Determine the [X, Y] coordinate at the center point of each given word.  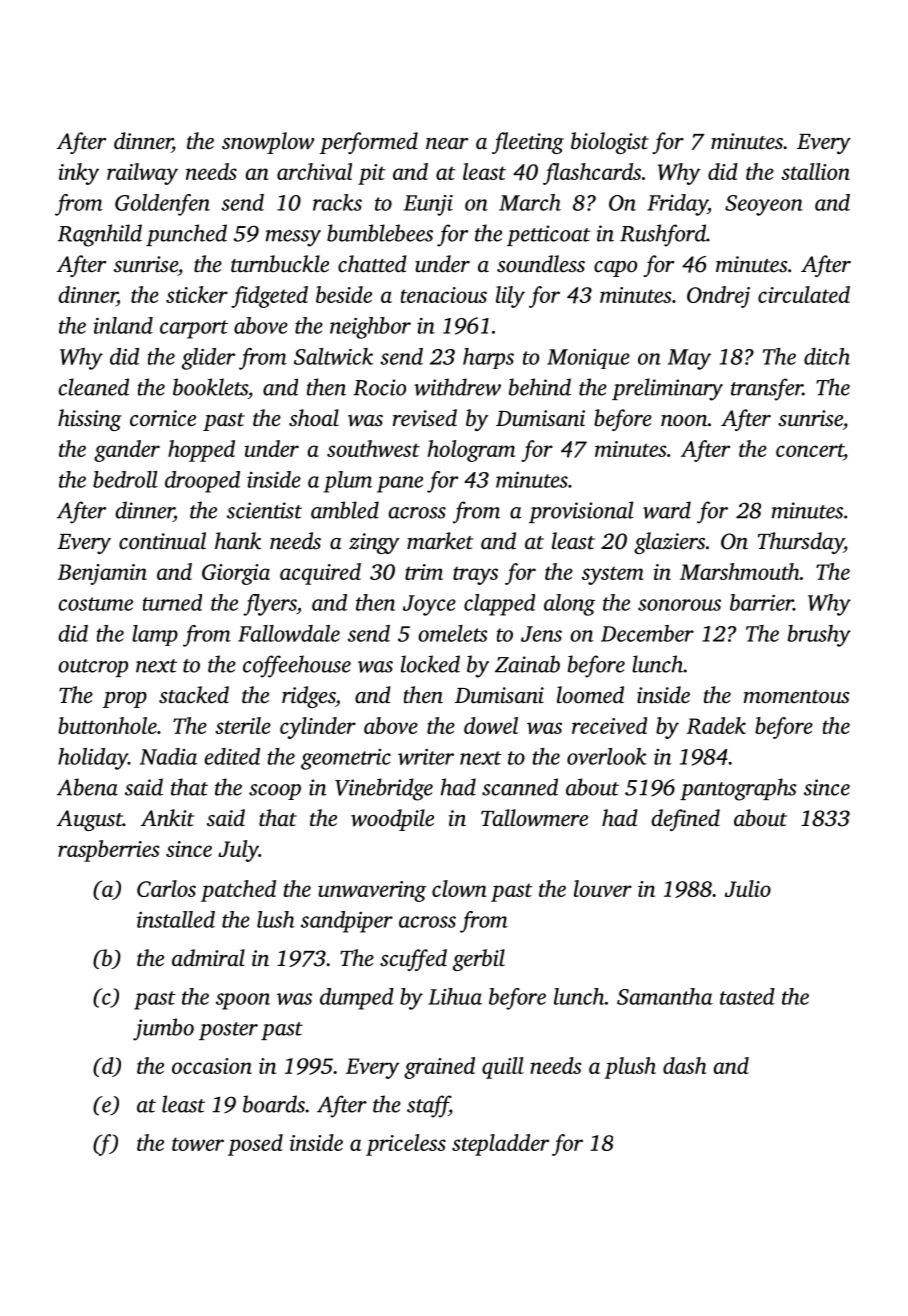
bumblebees [380, 233]
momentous [797, 697]
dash [685, 1065]
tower [198, 1144]
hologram [471, 451]
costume [96, 604]
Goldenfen [162, 205]
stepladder [500, 1145]
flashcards [592, 174]
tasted [747, 996]
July [238, 851]
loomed [590, 695]
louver [603, 888]
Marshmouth [740, 571]
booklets [210, 387]
